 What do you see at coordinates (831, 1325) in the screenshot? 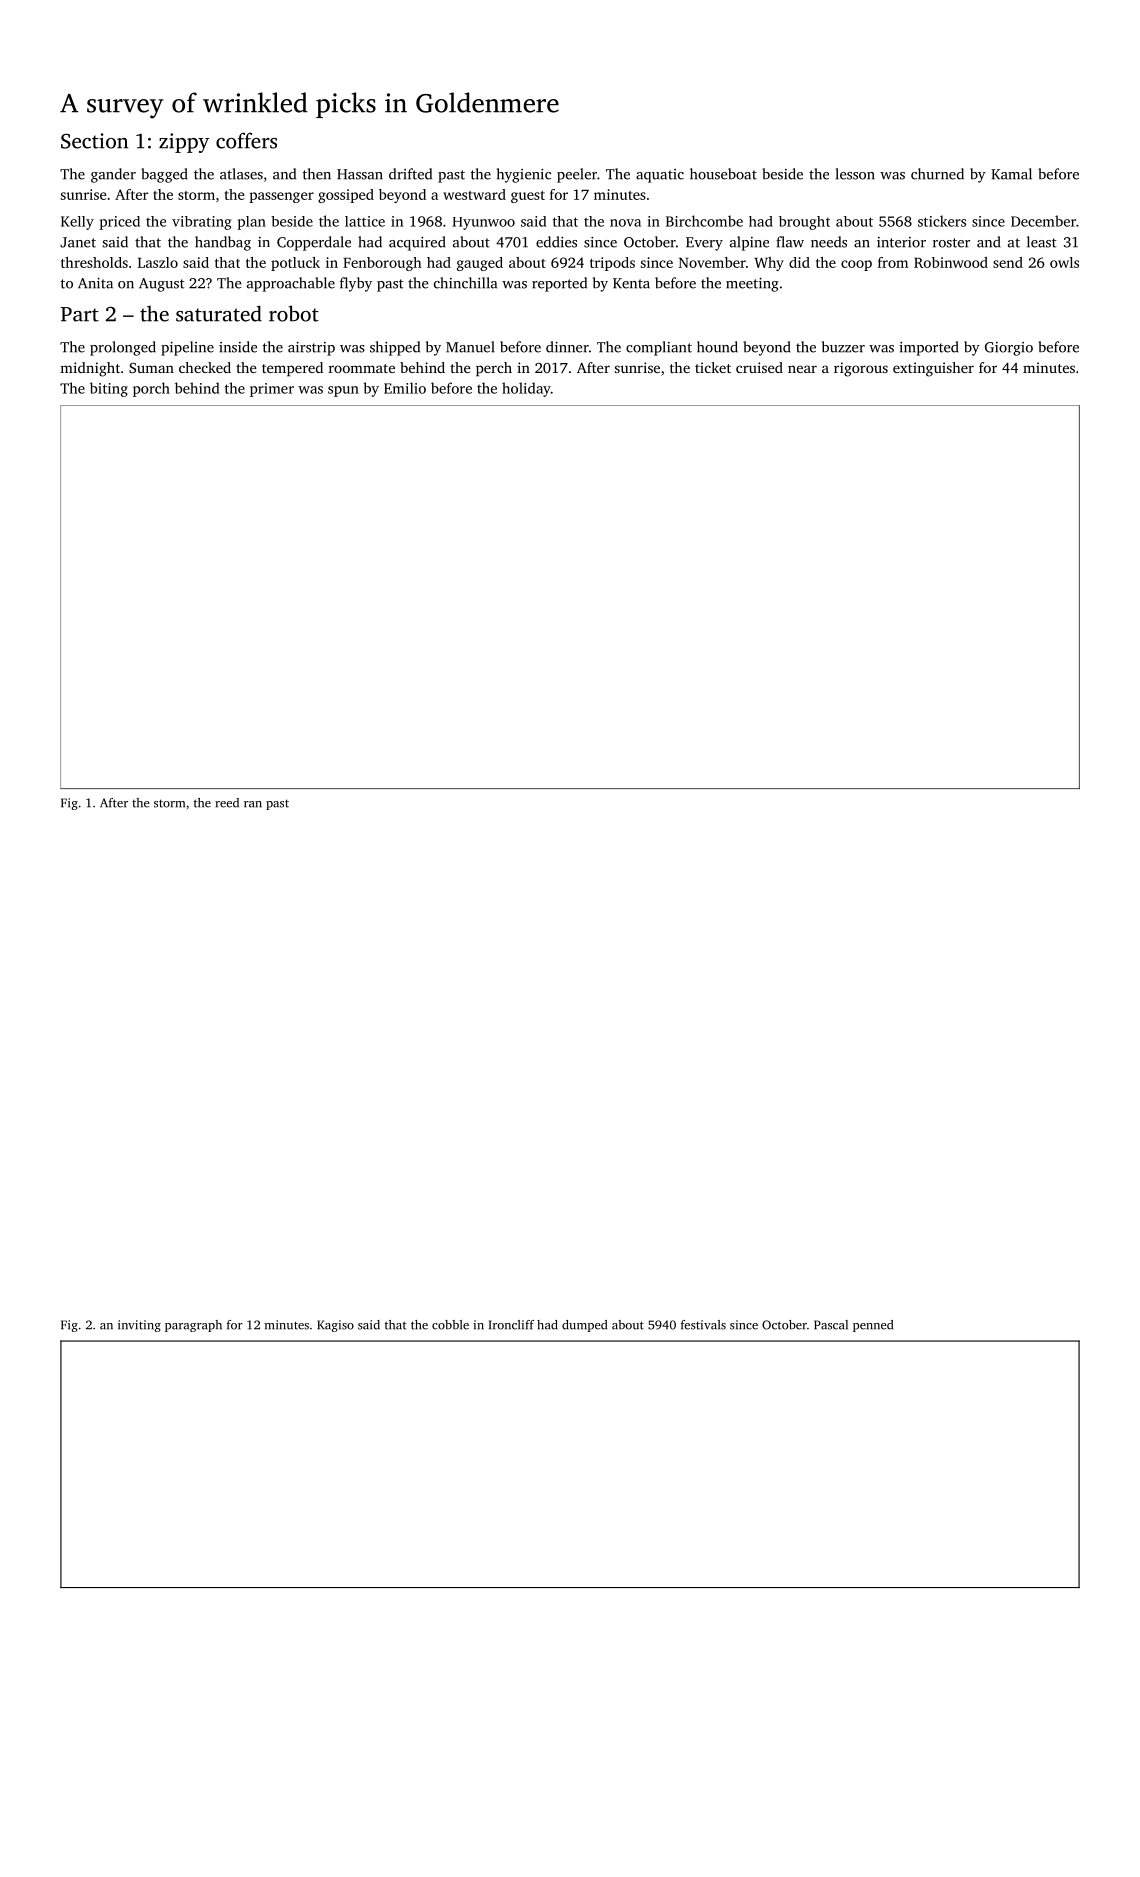
I see `Pascal` at bounding box center [831, 1325].
